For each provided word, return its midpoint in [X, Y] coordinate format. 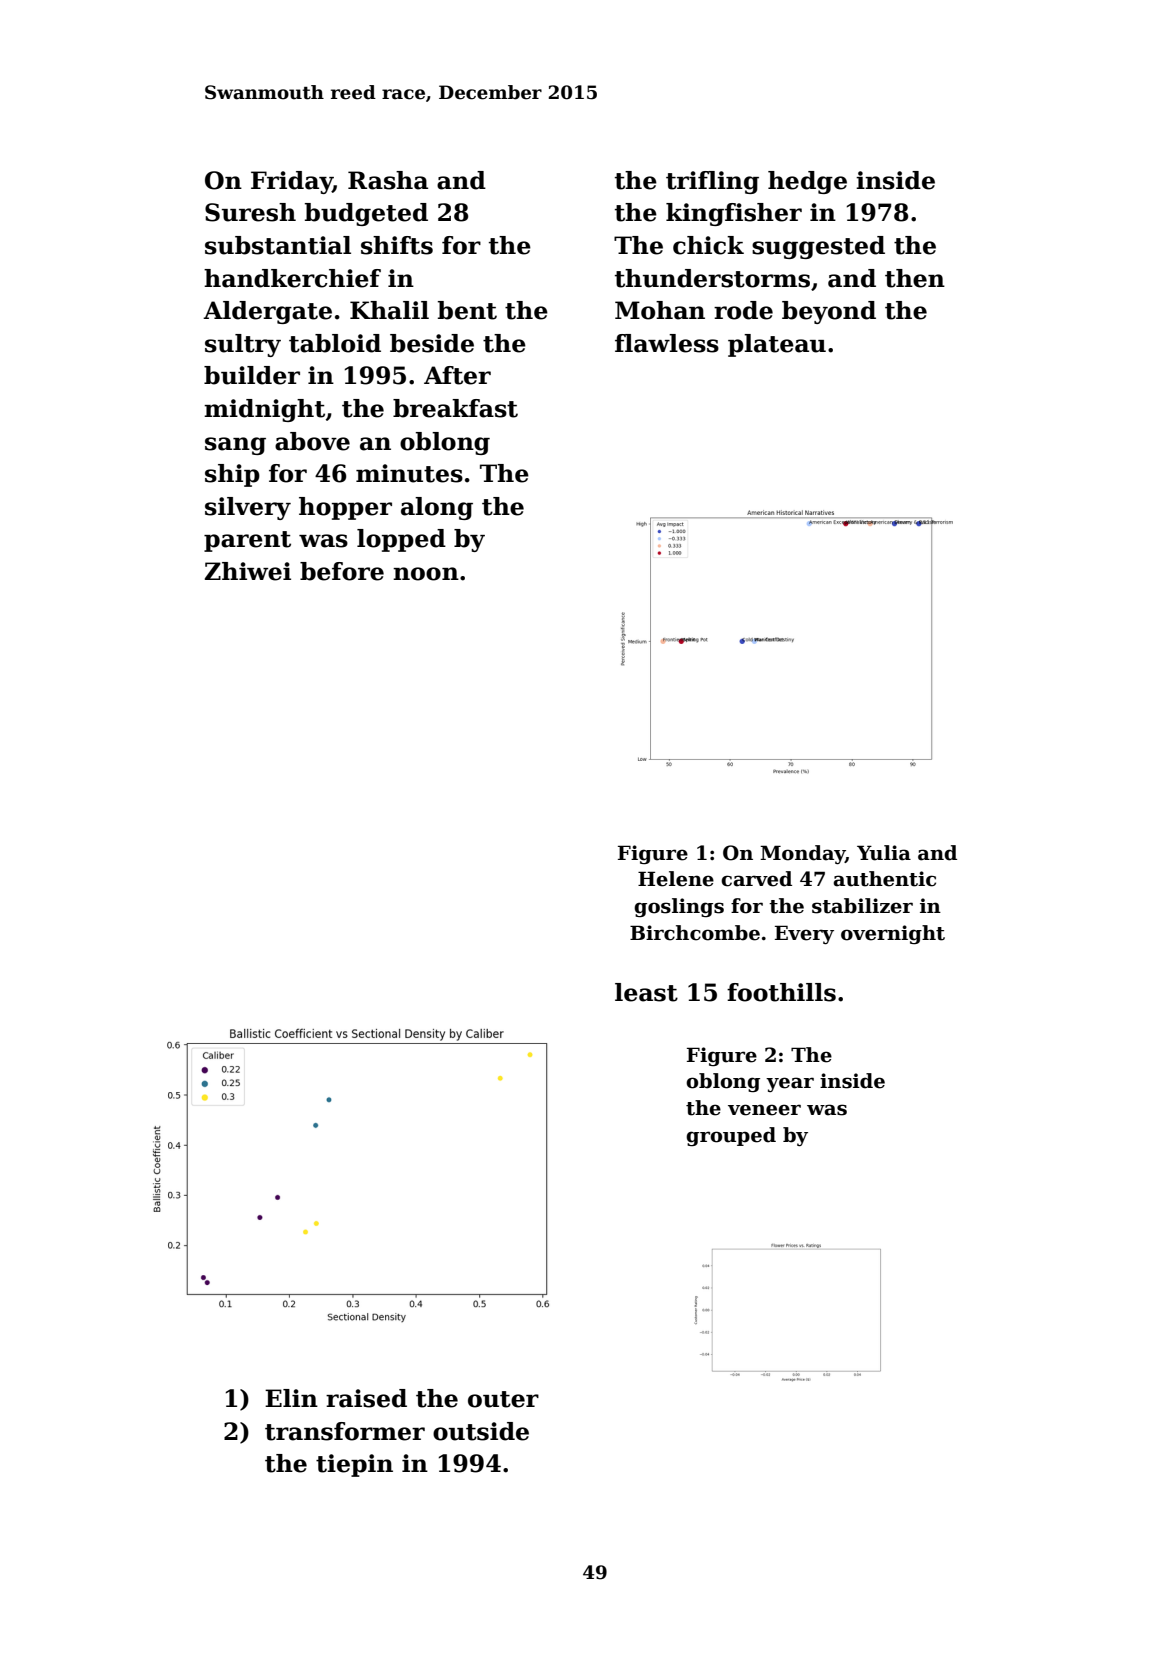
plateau [777, 345]
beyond [829, 312]
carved [756, 879]
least [646, 992]
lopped [401, 540]
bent [467, 310]
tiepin [354, 1465]
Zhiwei [248, 571]
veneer [764, 1110]
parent [247, 541]
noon [426, 574]
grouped [731, 1136]
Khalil [389, 310]
